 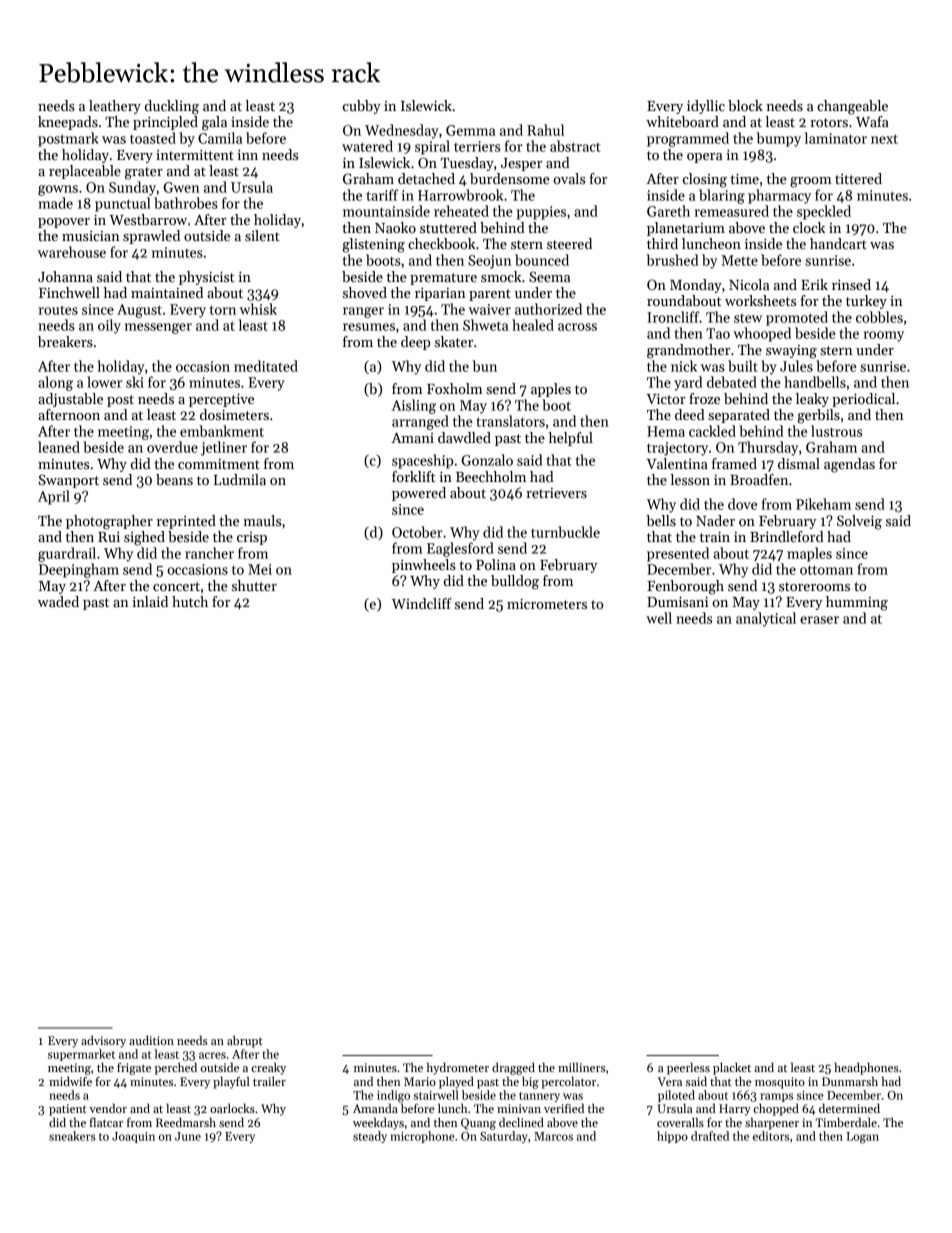 I want to click on micrometers, so click(x=547, y=603).
